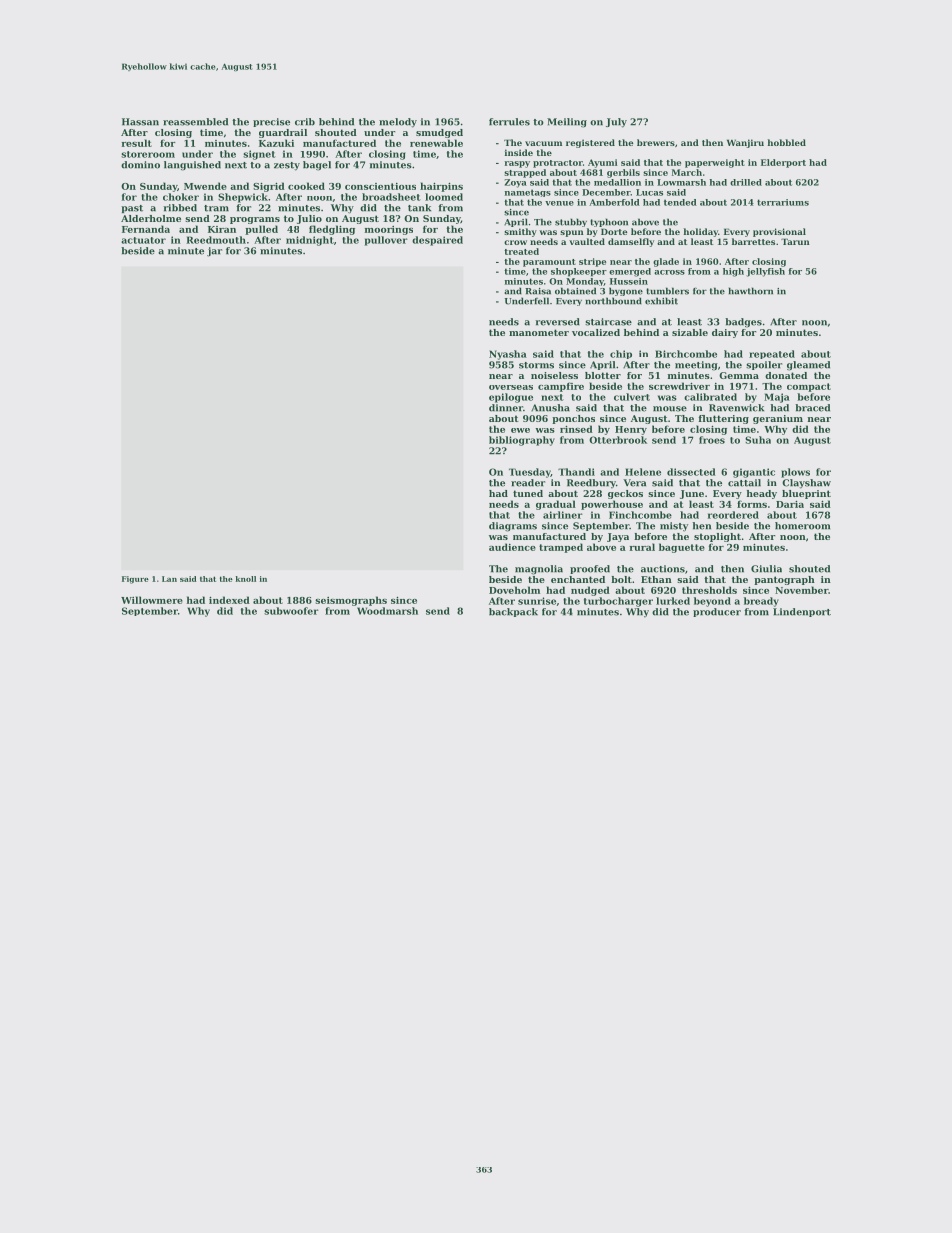  I want to click on Suha, so click(758, 440).
